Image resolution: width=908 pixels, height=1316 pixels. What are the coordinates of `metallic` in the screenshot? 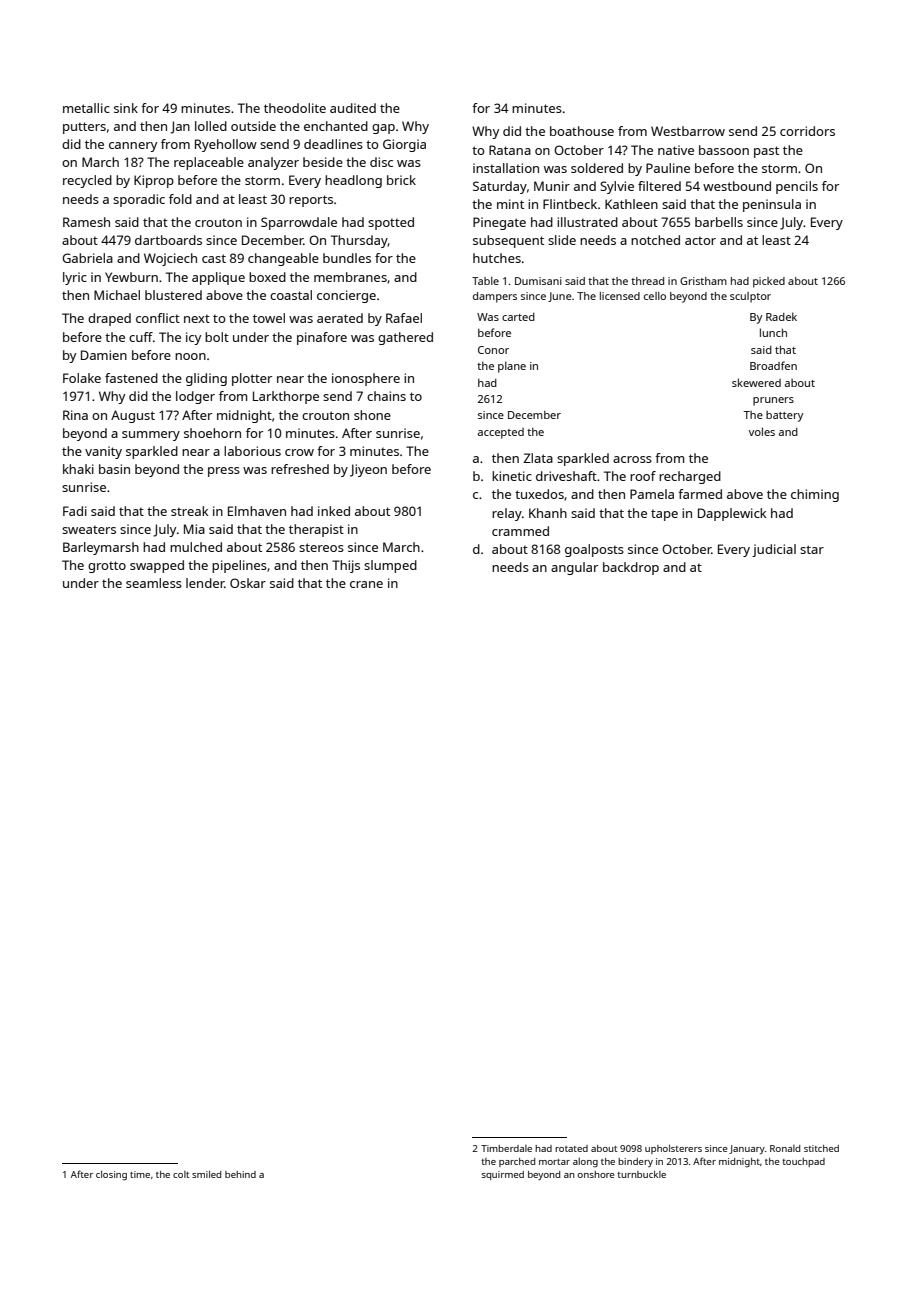 It's located at (86, 108).
